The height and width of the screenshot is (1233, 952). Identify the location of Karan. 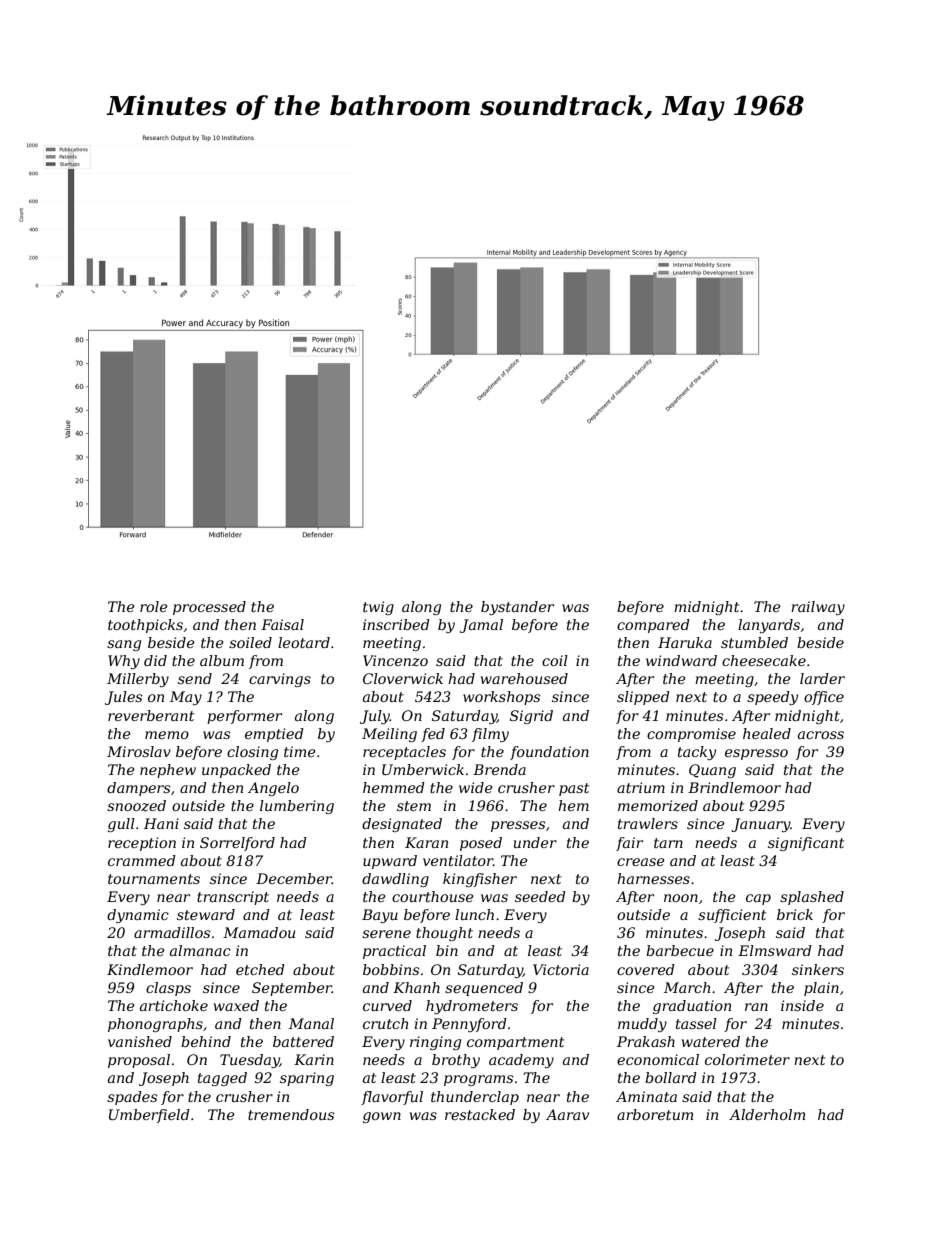
(426, 842).
